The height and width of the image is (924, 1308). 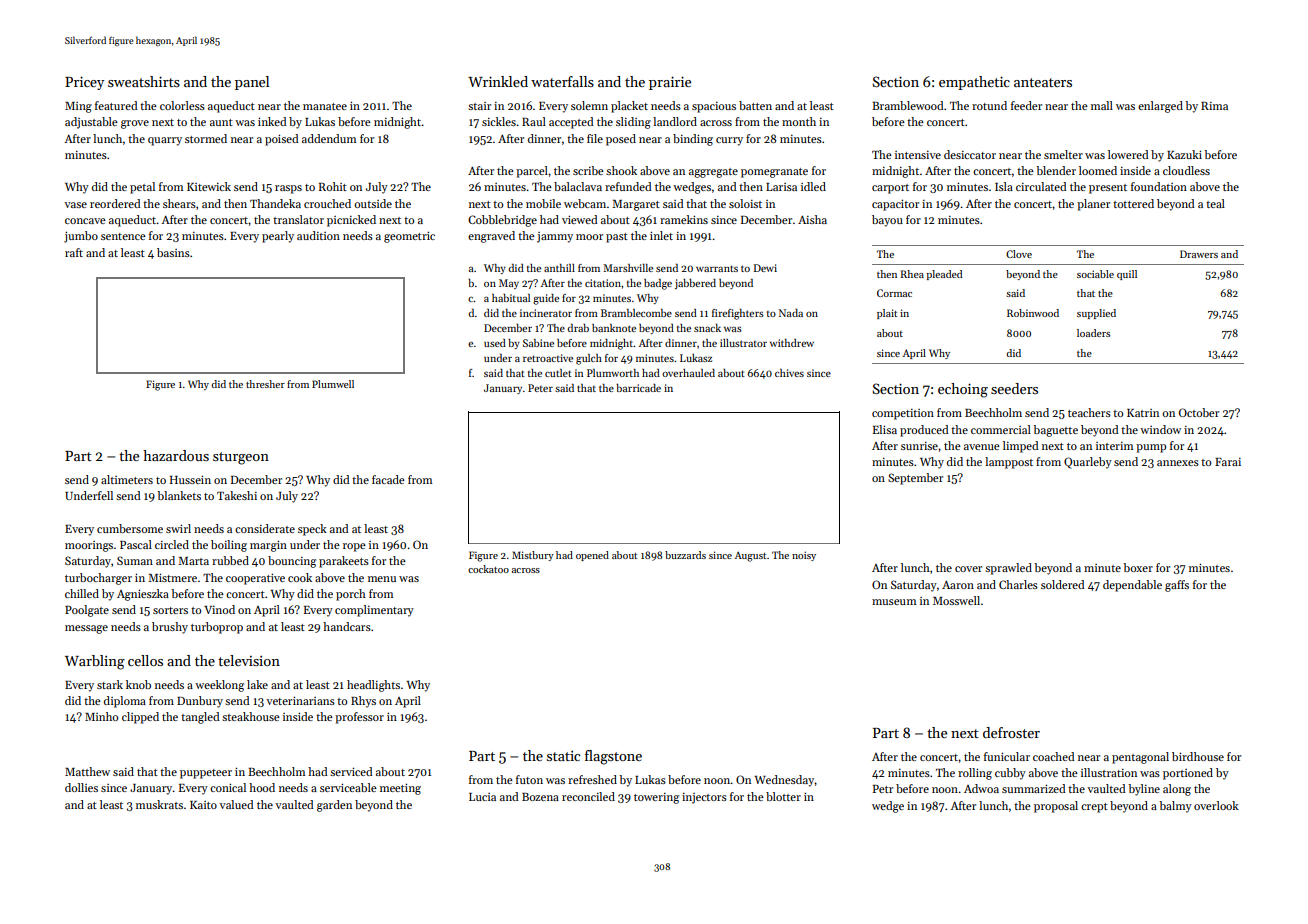 I want to click on Matthew, so click(x=87, y=771).
